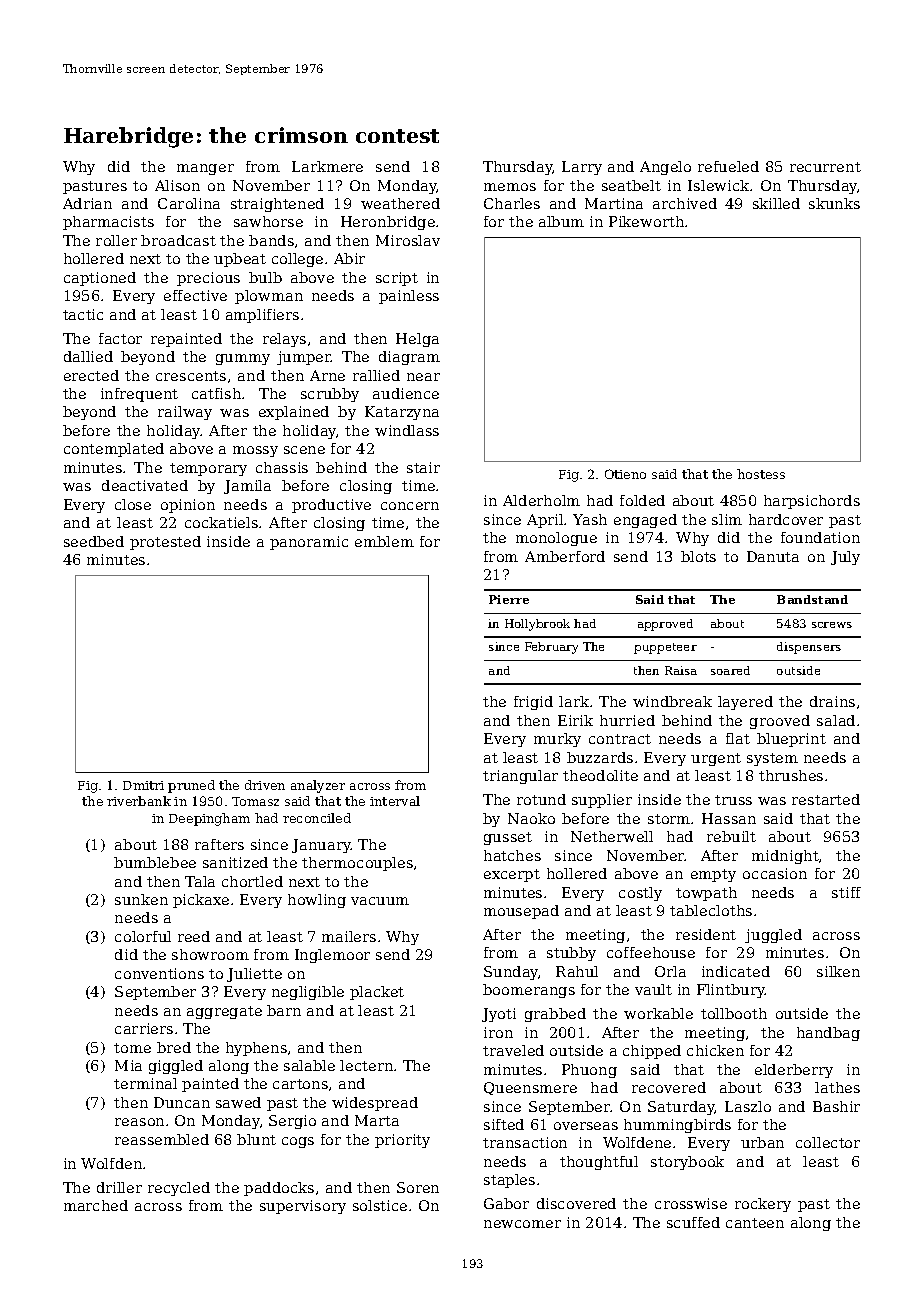  I want to click on pruned, so click(191, 786).
